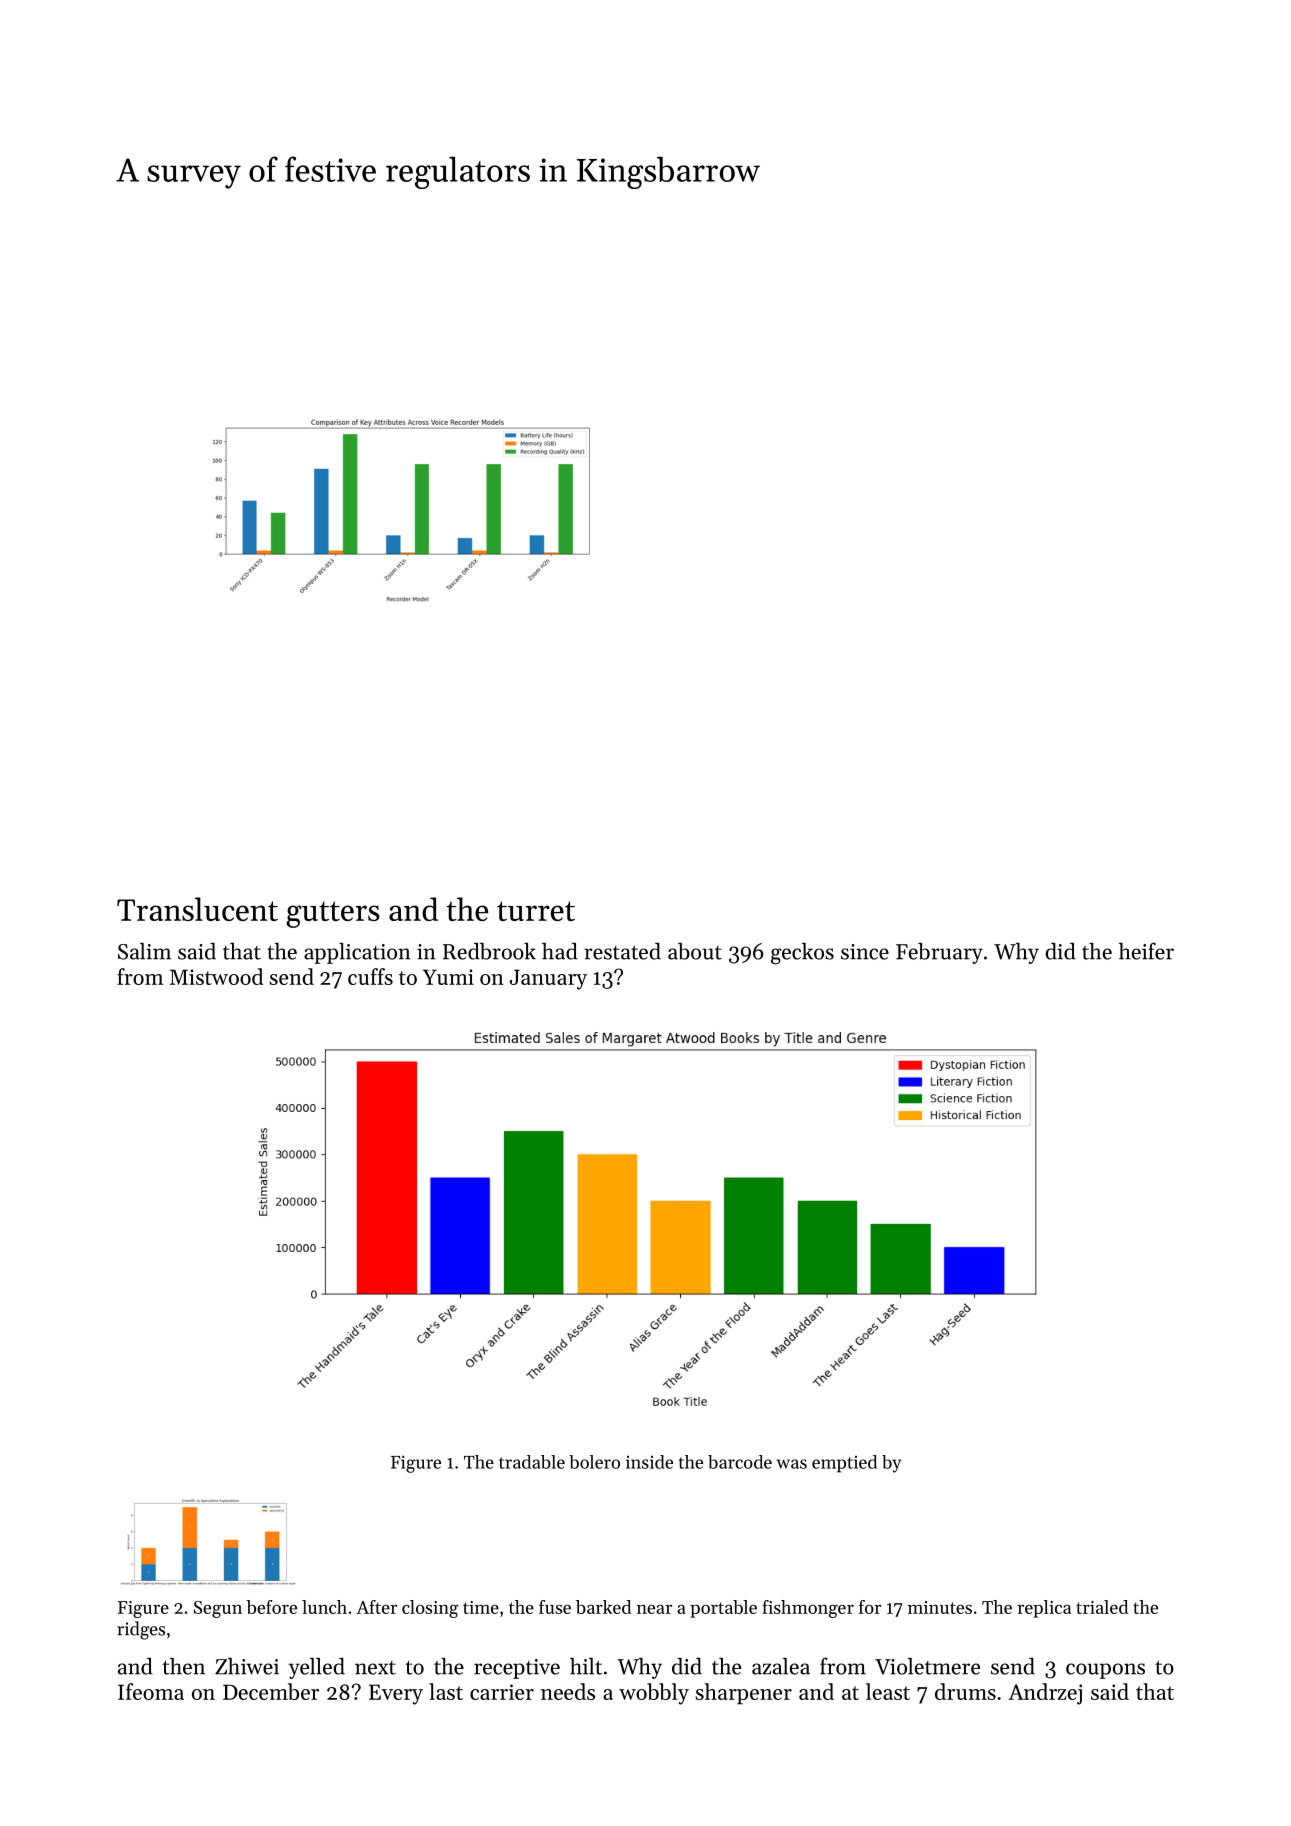 This page has width=1291, height=1826. I want to click on barcode, so click(740, 1462).
